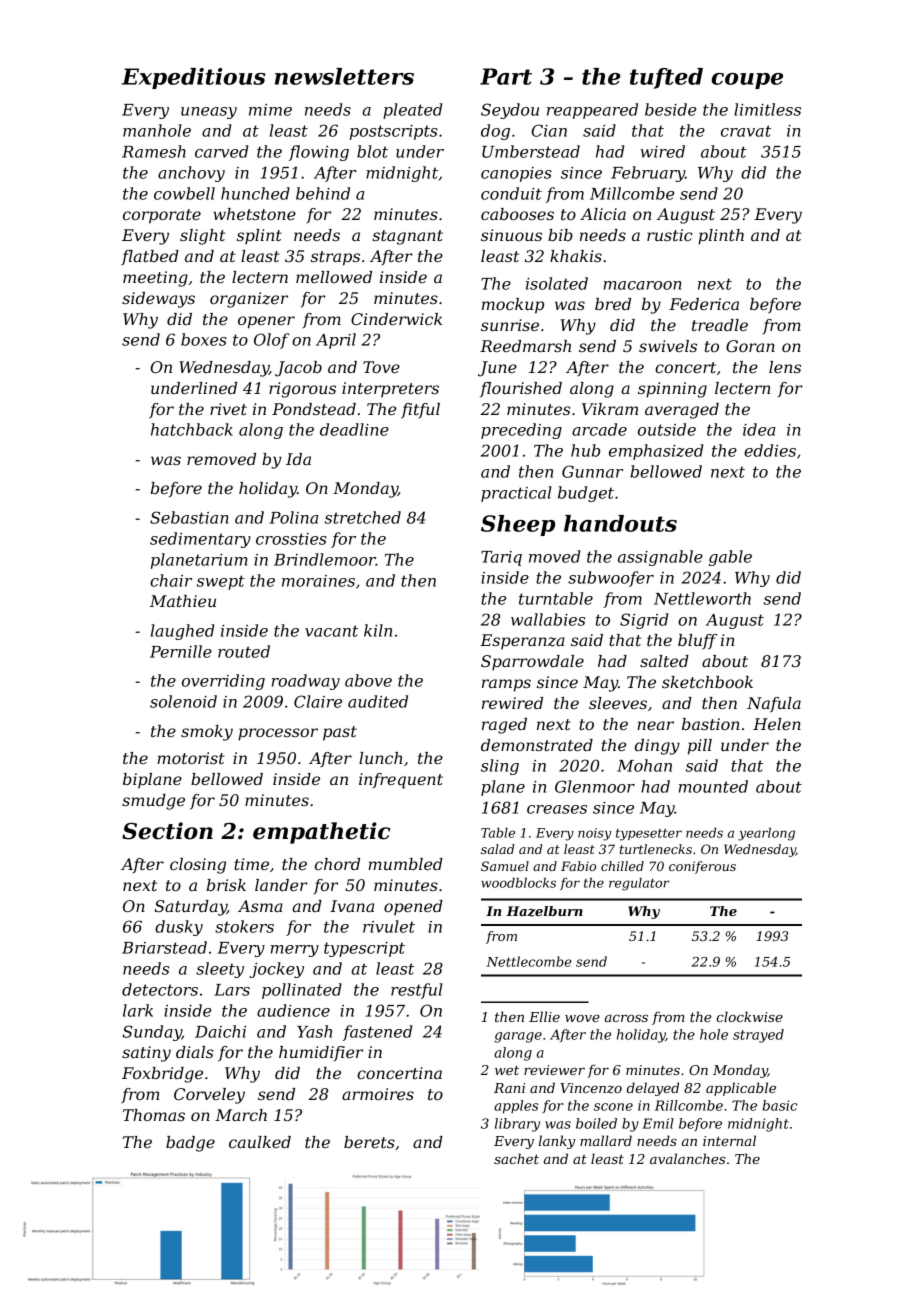  Describe the element at coordinates (190, 1144) in the screenshot. I see `badge` at that location.
